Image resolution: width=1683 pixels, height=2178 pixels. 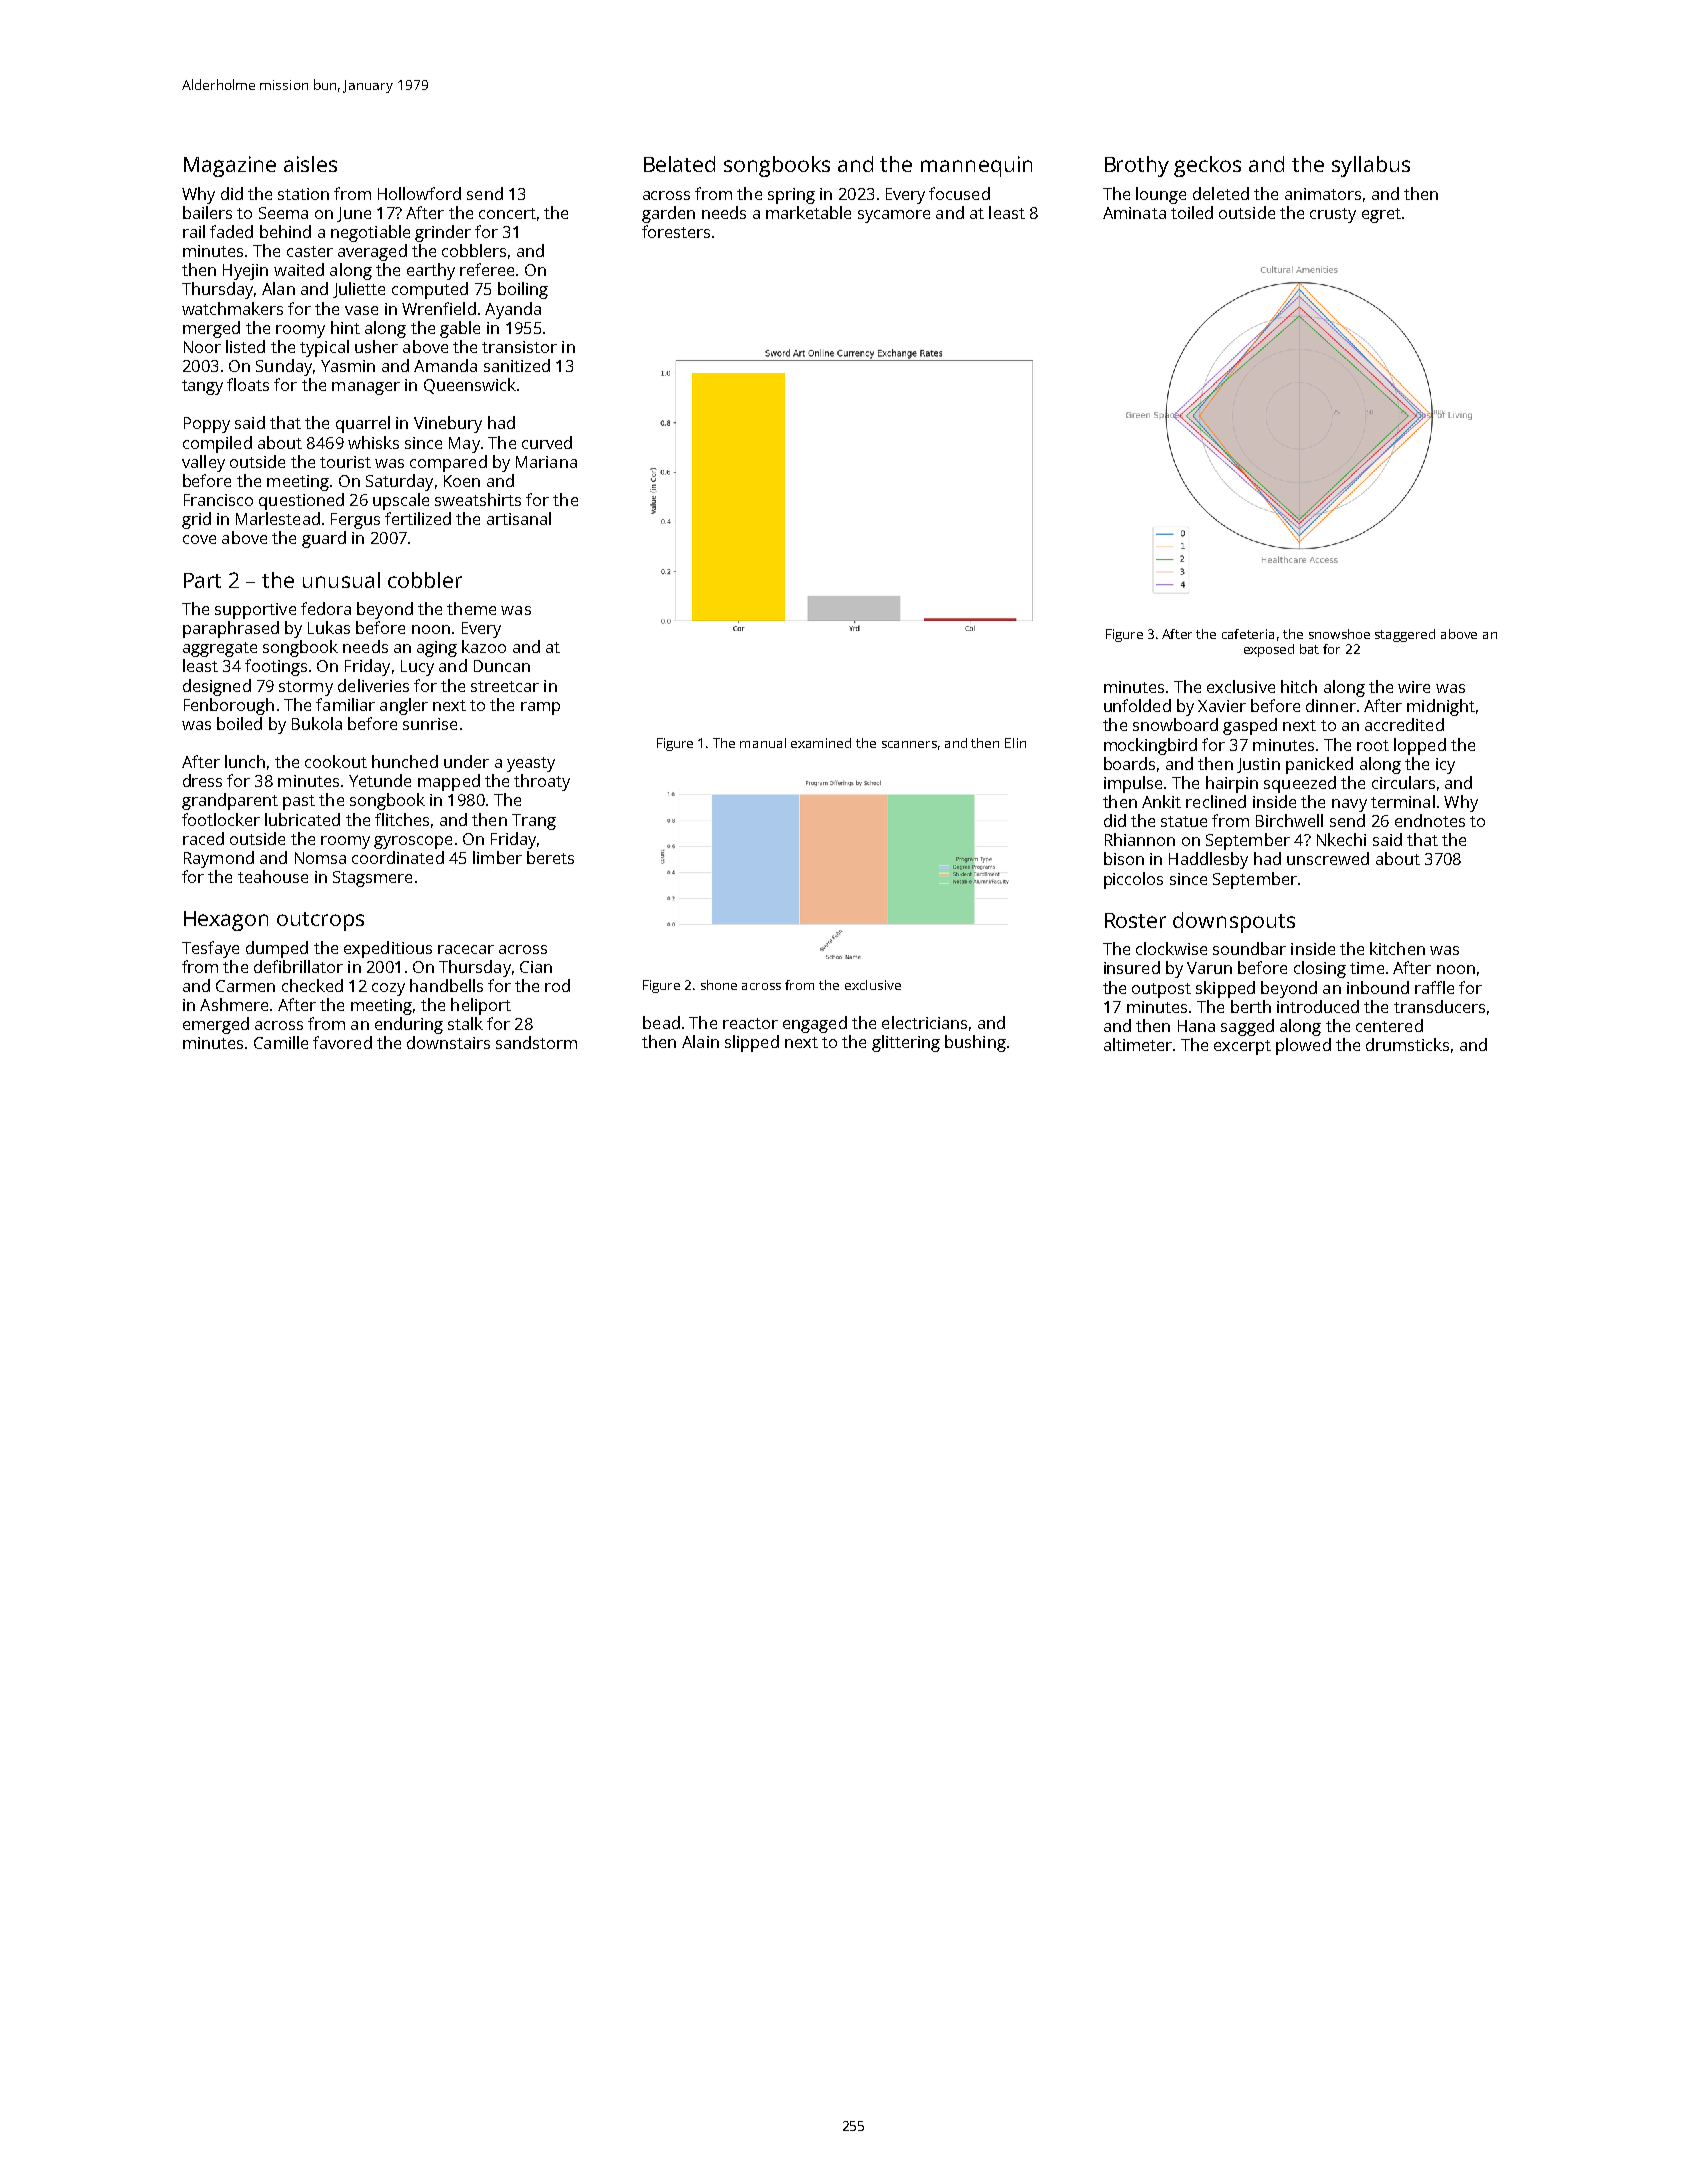 I want to click on Belated, so click(x=679, y=164).
